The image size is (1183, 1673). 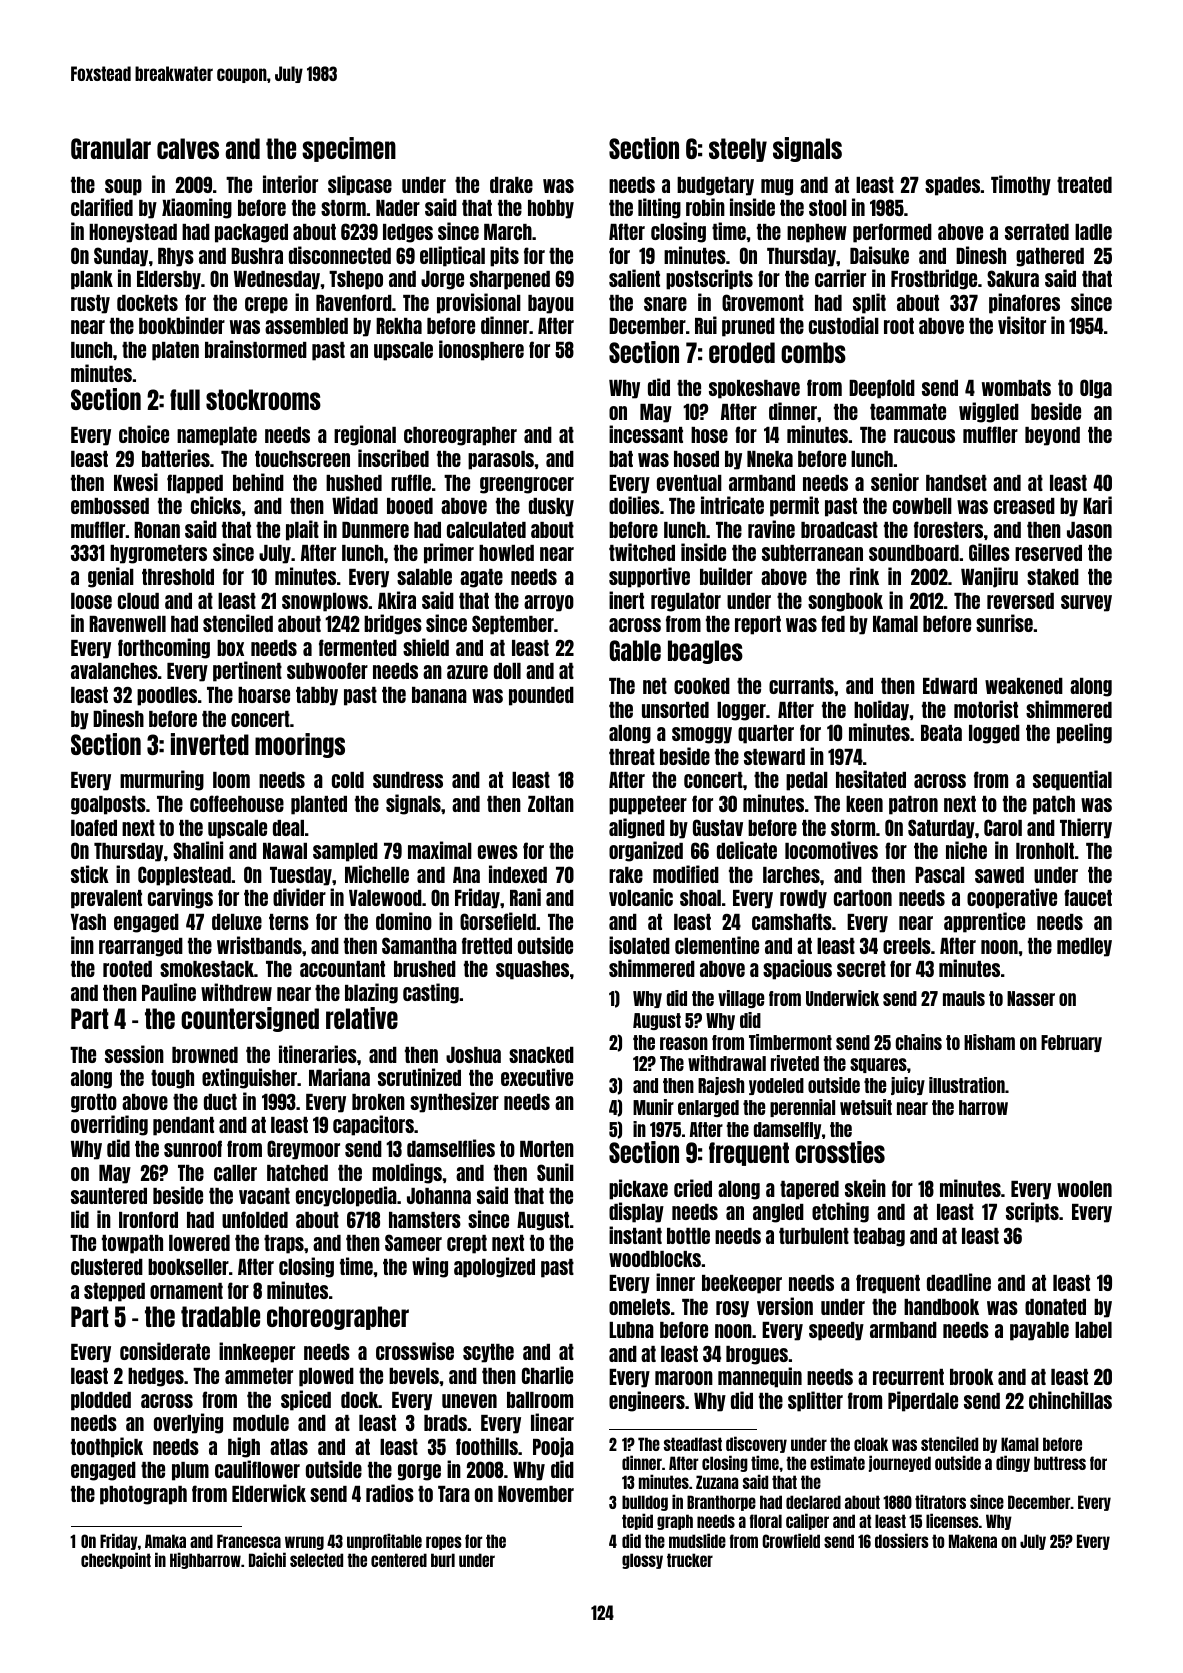 What do you see at coordinates (941, 733) in the document?
I see `Beata` at bounding box center [941, 733].
